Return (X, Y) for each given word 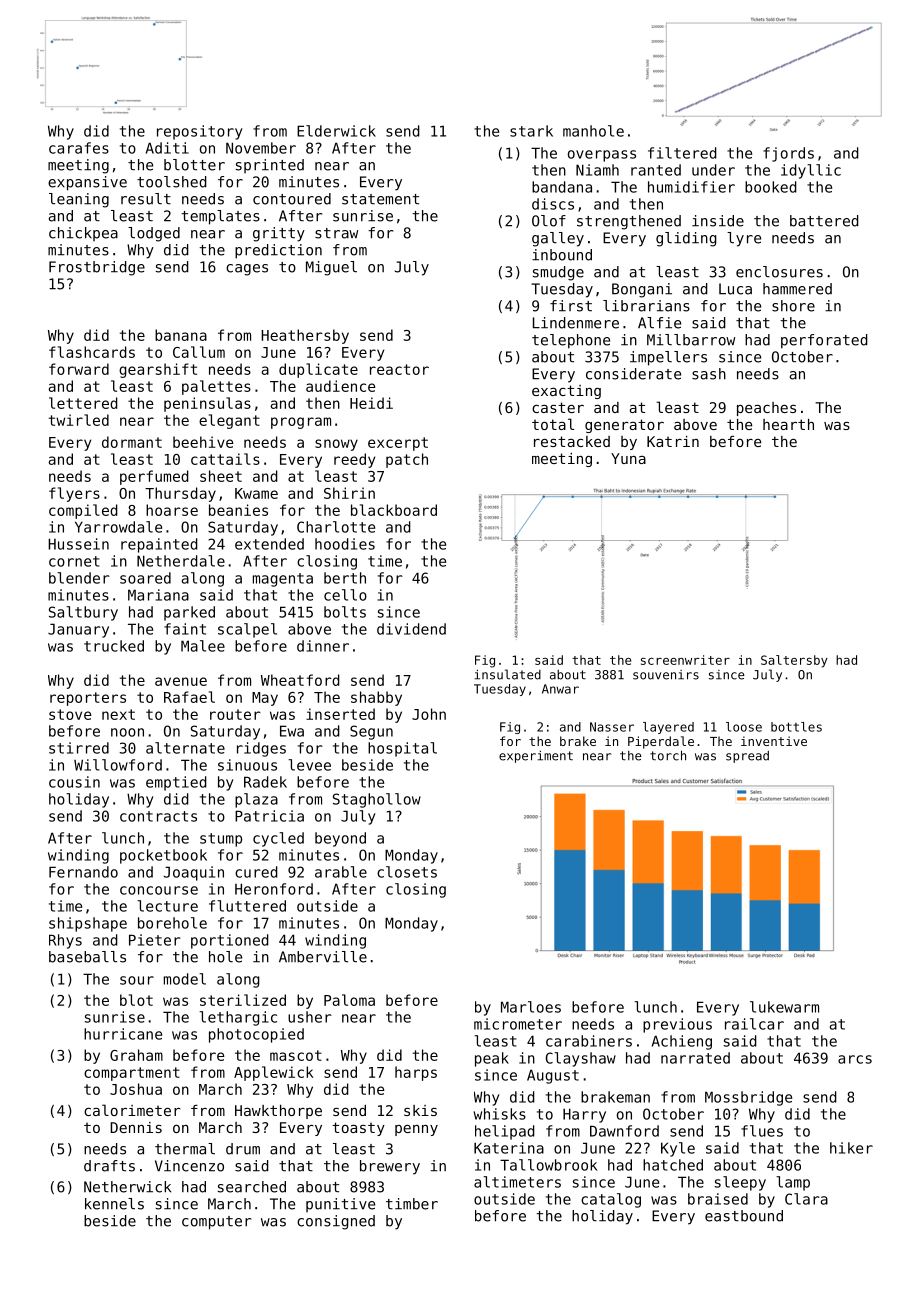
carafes (79, 148)
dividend (411, 629)
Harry (584, 1115)
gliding (686, 239)
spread (747, 757)
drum (243, 1149)
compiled (83, 511)
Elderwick (336, 131)
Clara (806, 1199)
